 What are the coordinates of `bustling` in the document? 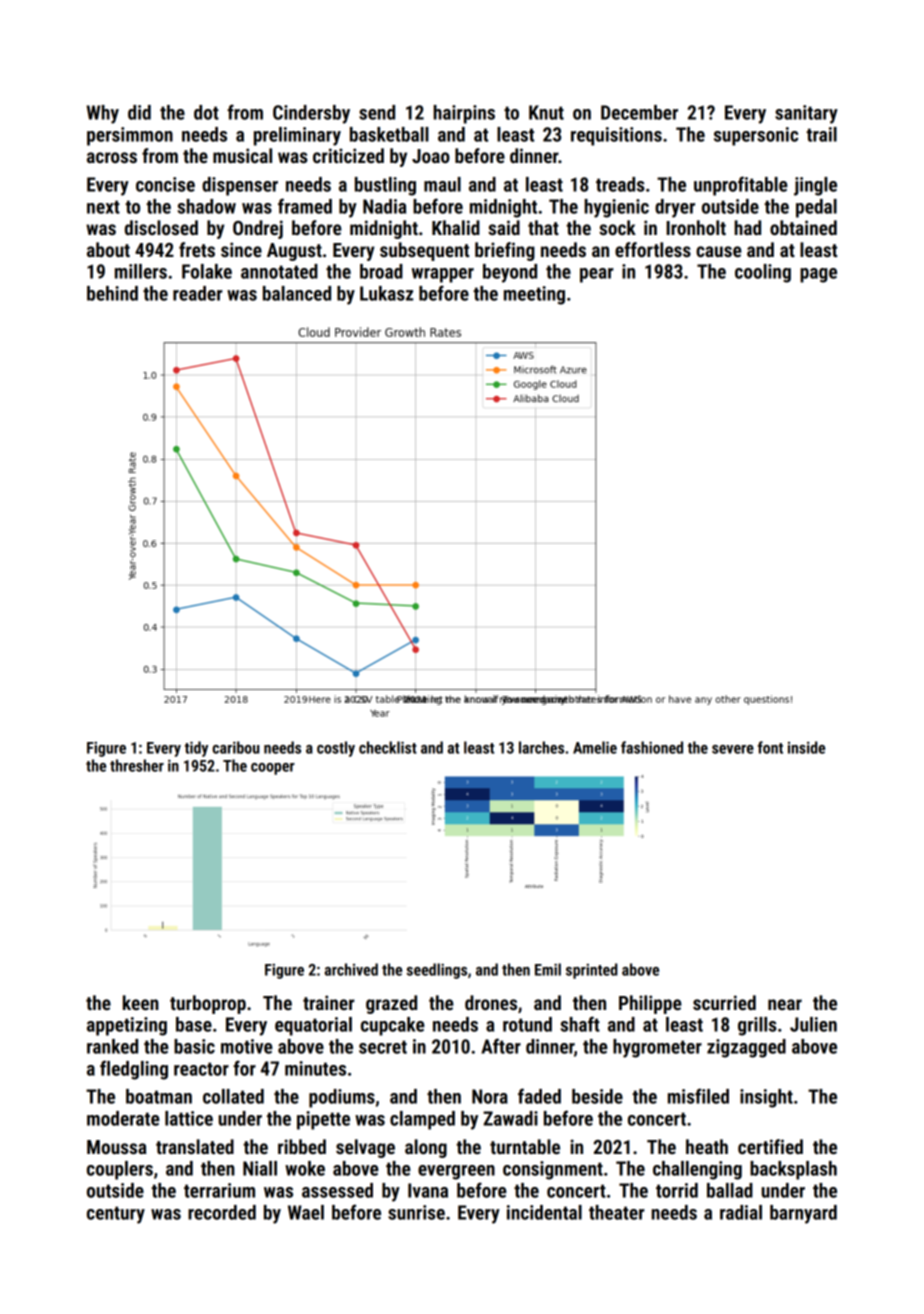 It's located at (385, 186).
